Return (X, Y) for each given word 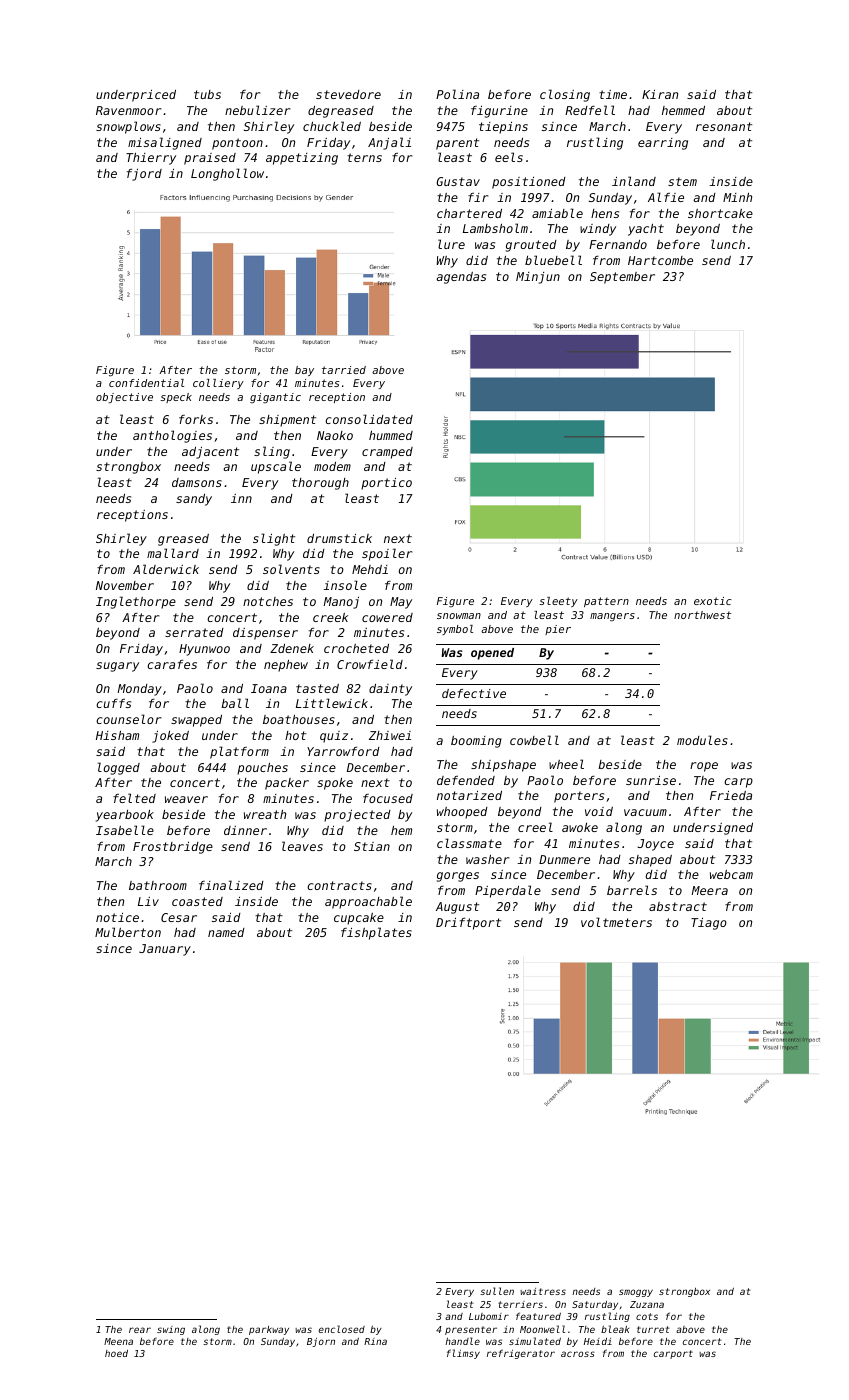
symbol (455, 630)
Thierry (151, 159)
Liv (148, 901)
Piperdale (508, 891)
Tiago (709, 924)
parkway (269, 1330)
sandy (194, 500)
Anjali (389, 143)
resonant (724, 126)
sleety (558, 602)
